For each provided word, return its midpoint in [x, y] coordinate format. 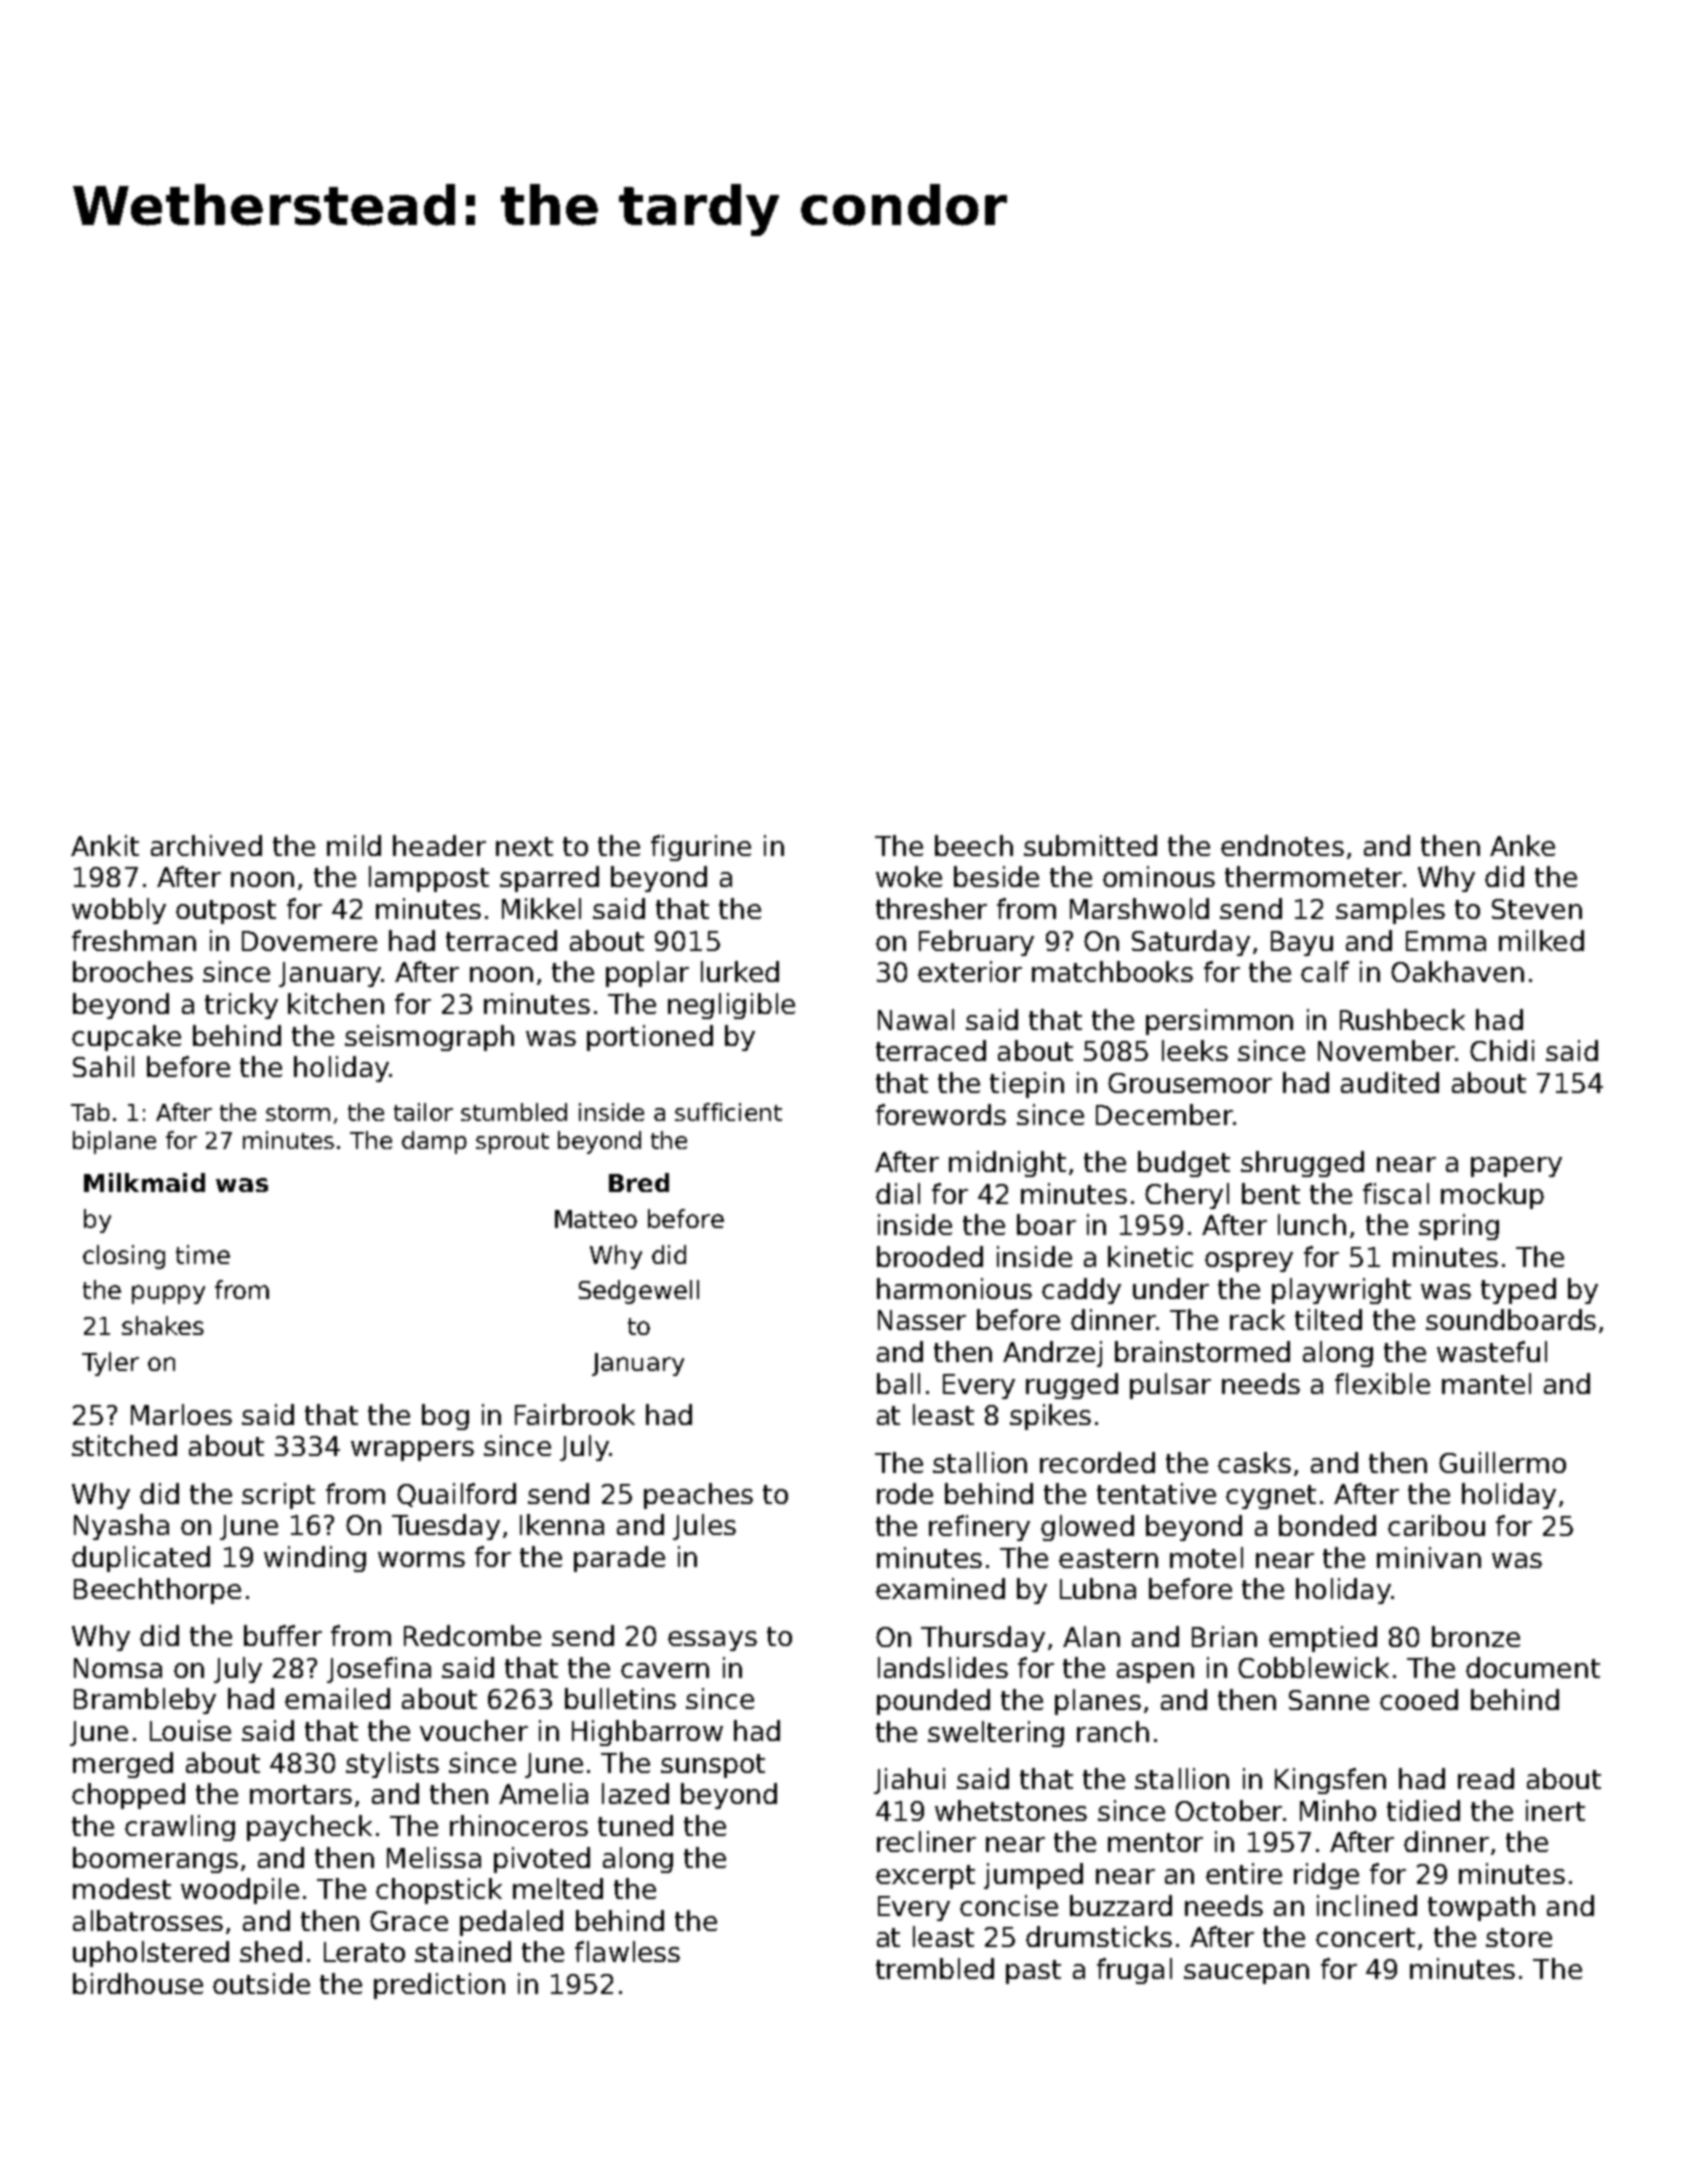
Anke [1522, 845]
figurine [701, 848]
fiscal [1396, 1193]
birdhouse [138, 1983]
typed [1518, 1291]
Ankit [105, 845]
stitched [124, 1445]
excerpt [925, 1877]
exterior [970, 971]
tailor [423, 1112]
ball [898, 1383]
